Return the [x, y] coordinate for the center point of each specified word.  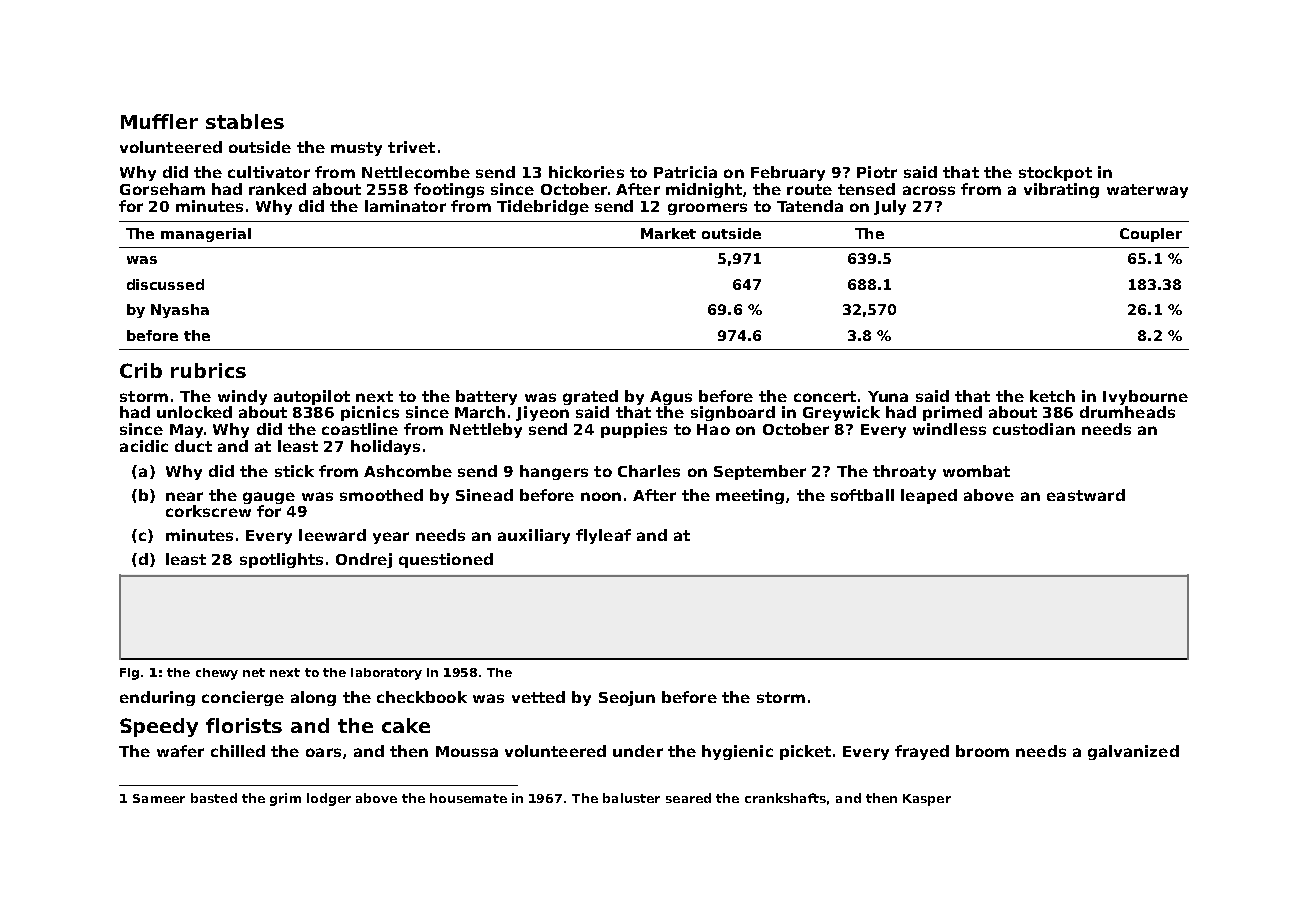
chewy [217, 674]
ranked [277, 189]
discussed [165, 284]
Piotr [877, 172]
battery [486, 397]
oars [323, 752]
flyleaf [603, 536]
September [760, 472]
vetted [538, 697]
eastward [1086, 495]
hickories [586, 172]
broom [982, 751]
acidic [144, 446]
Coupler [1151, 235]
